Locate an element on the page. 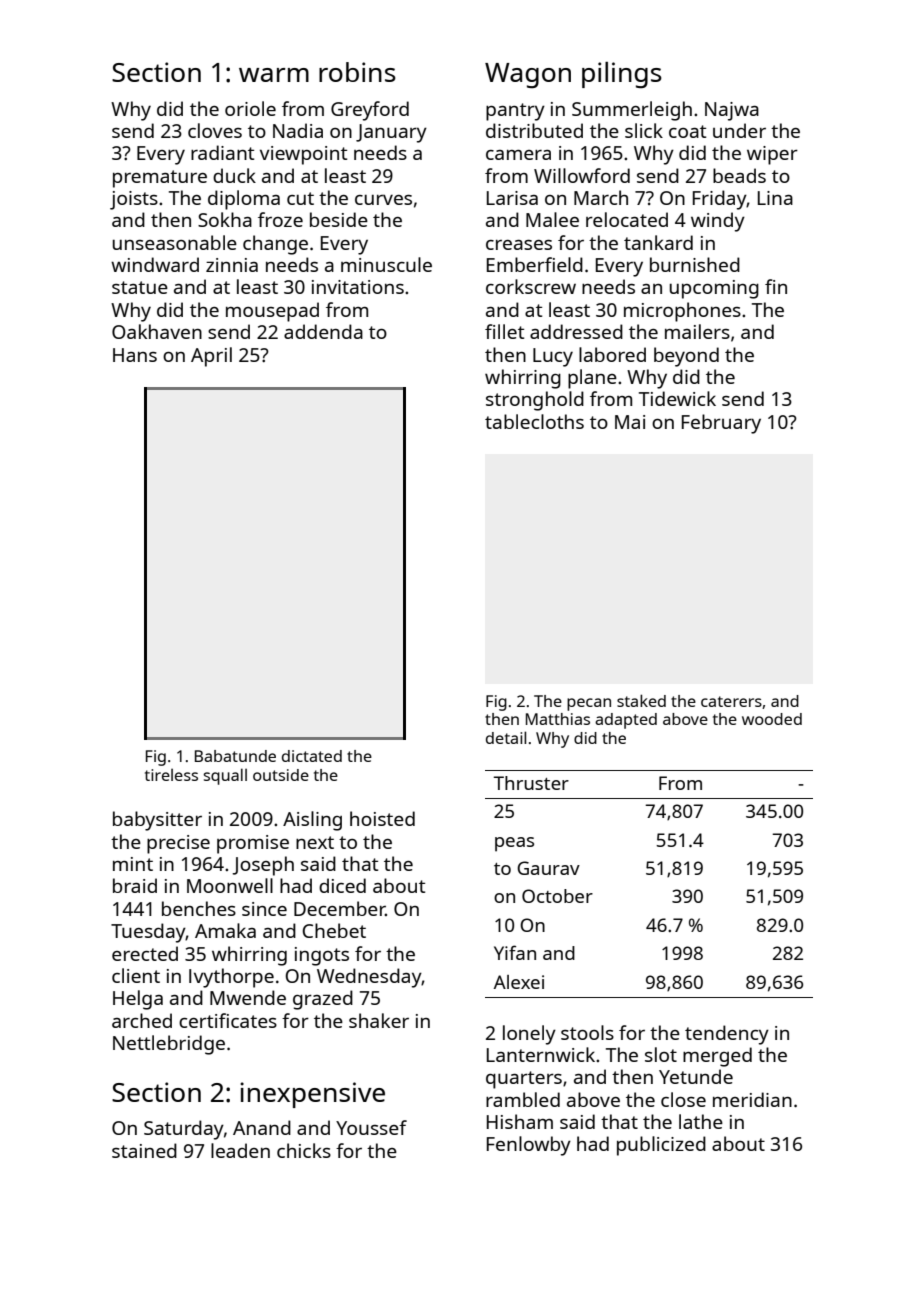  cloves is located at coordinates (215, 130).
